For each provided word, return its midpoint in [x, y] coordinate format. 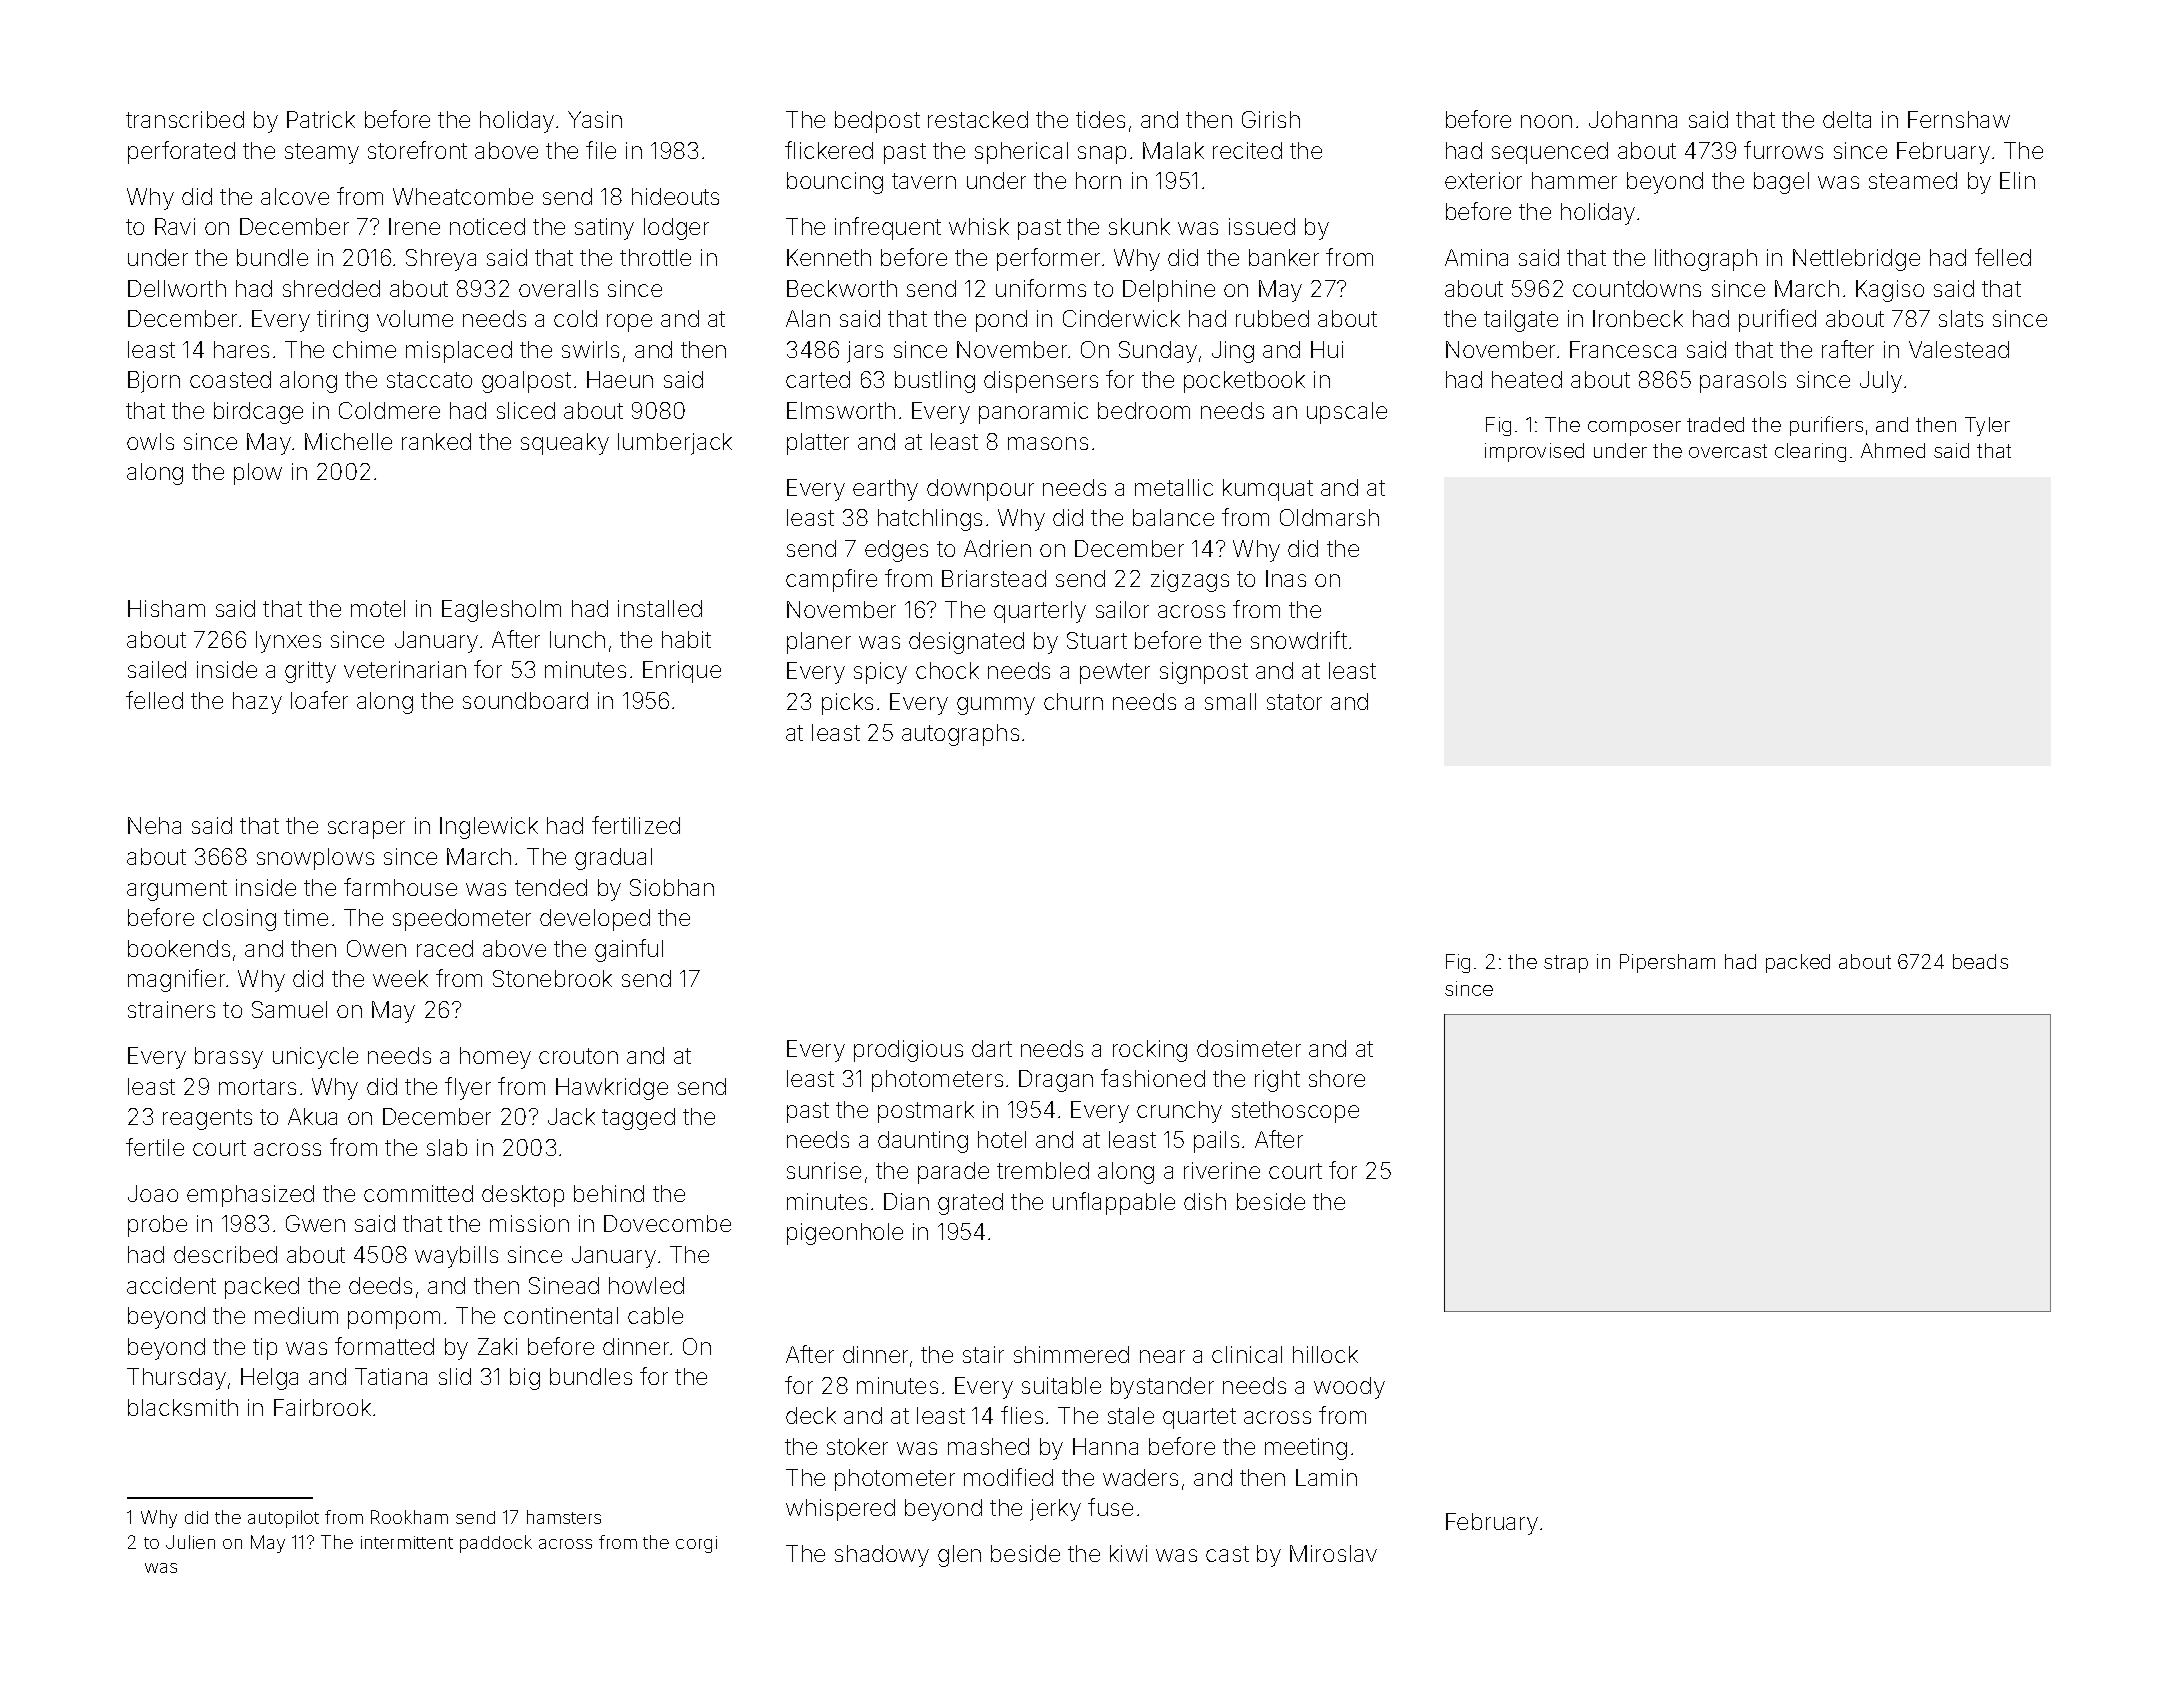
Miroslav [1333, 1553]
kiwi [1128, 1553]
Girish [1271, 119]
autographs [960, 735]
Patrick [321, 119]
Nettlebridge [1856, 260]
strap [1566, 964]
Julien [190, 1542]
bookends [179, 948]
